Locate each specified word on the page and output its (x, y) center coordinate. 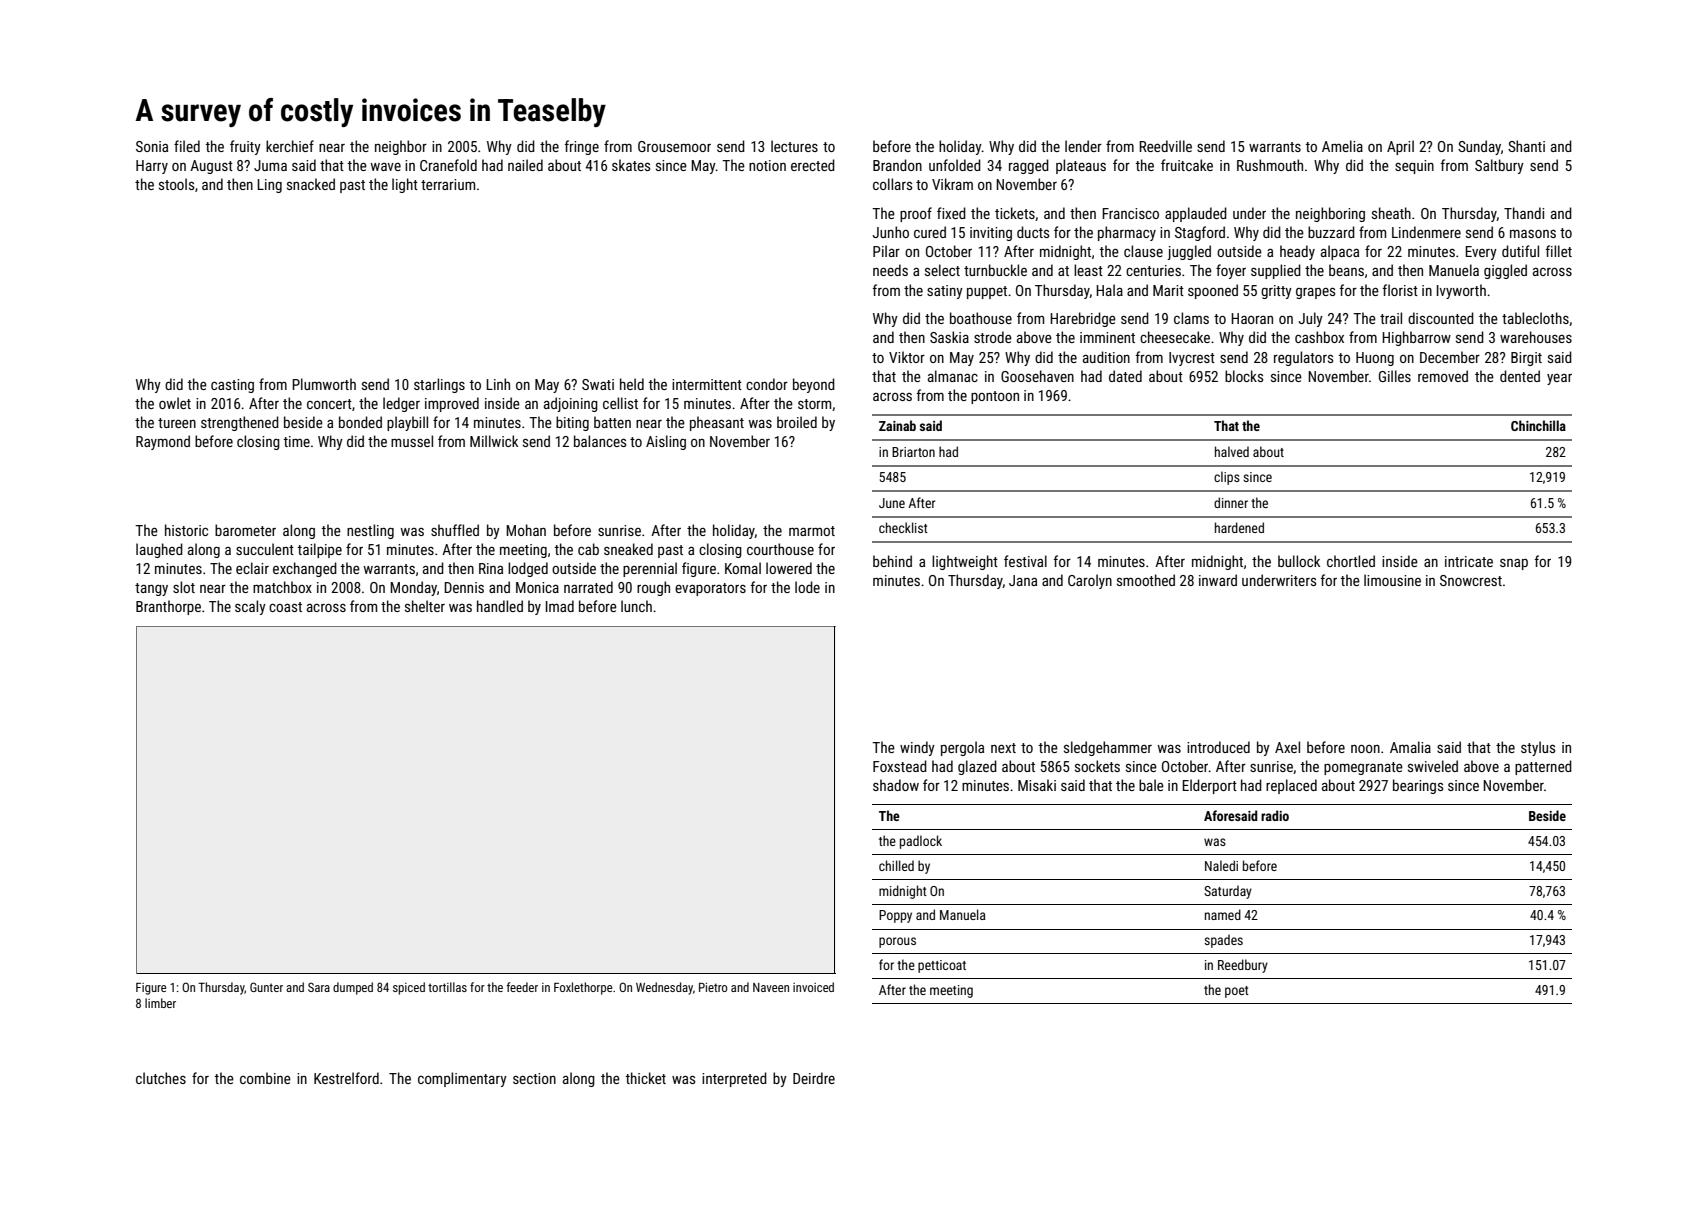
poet (1237, 992)
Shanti (1526, 146)
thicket (645, 1078)
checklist (903, 527)
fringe (582, 147)
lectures (794, 146)
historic (186, 530)
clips (1227, 478)
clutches (161, 1078)
